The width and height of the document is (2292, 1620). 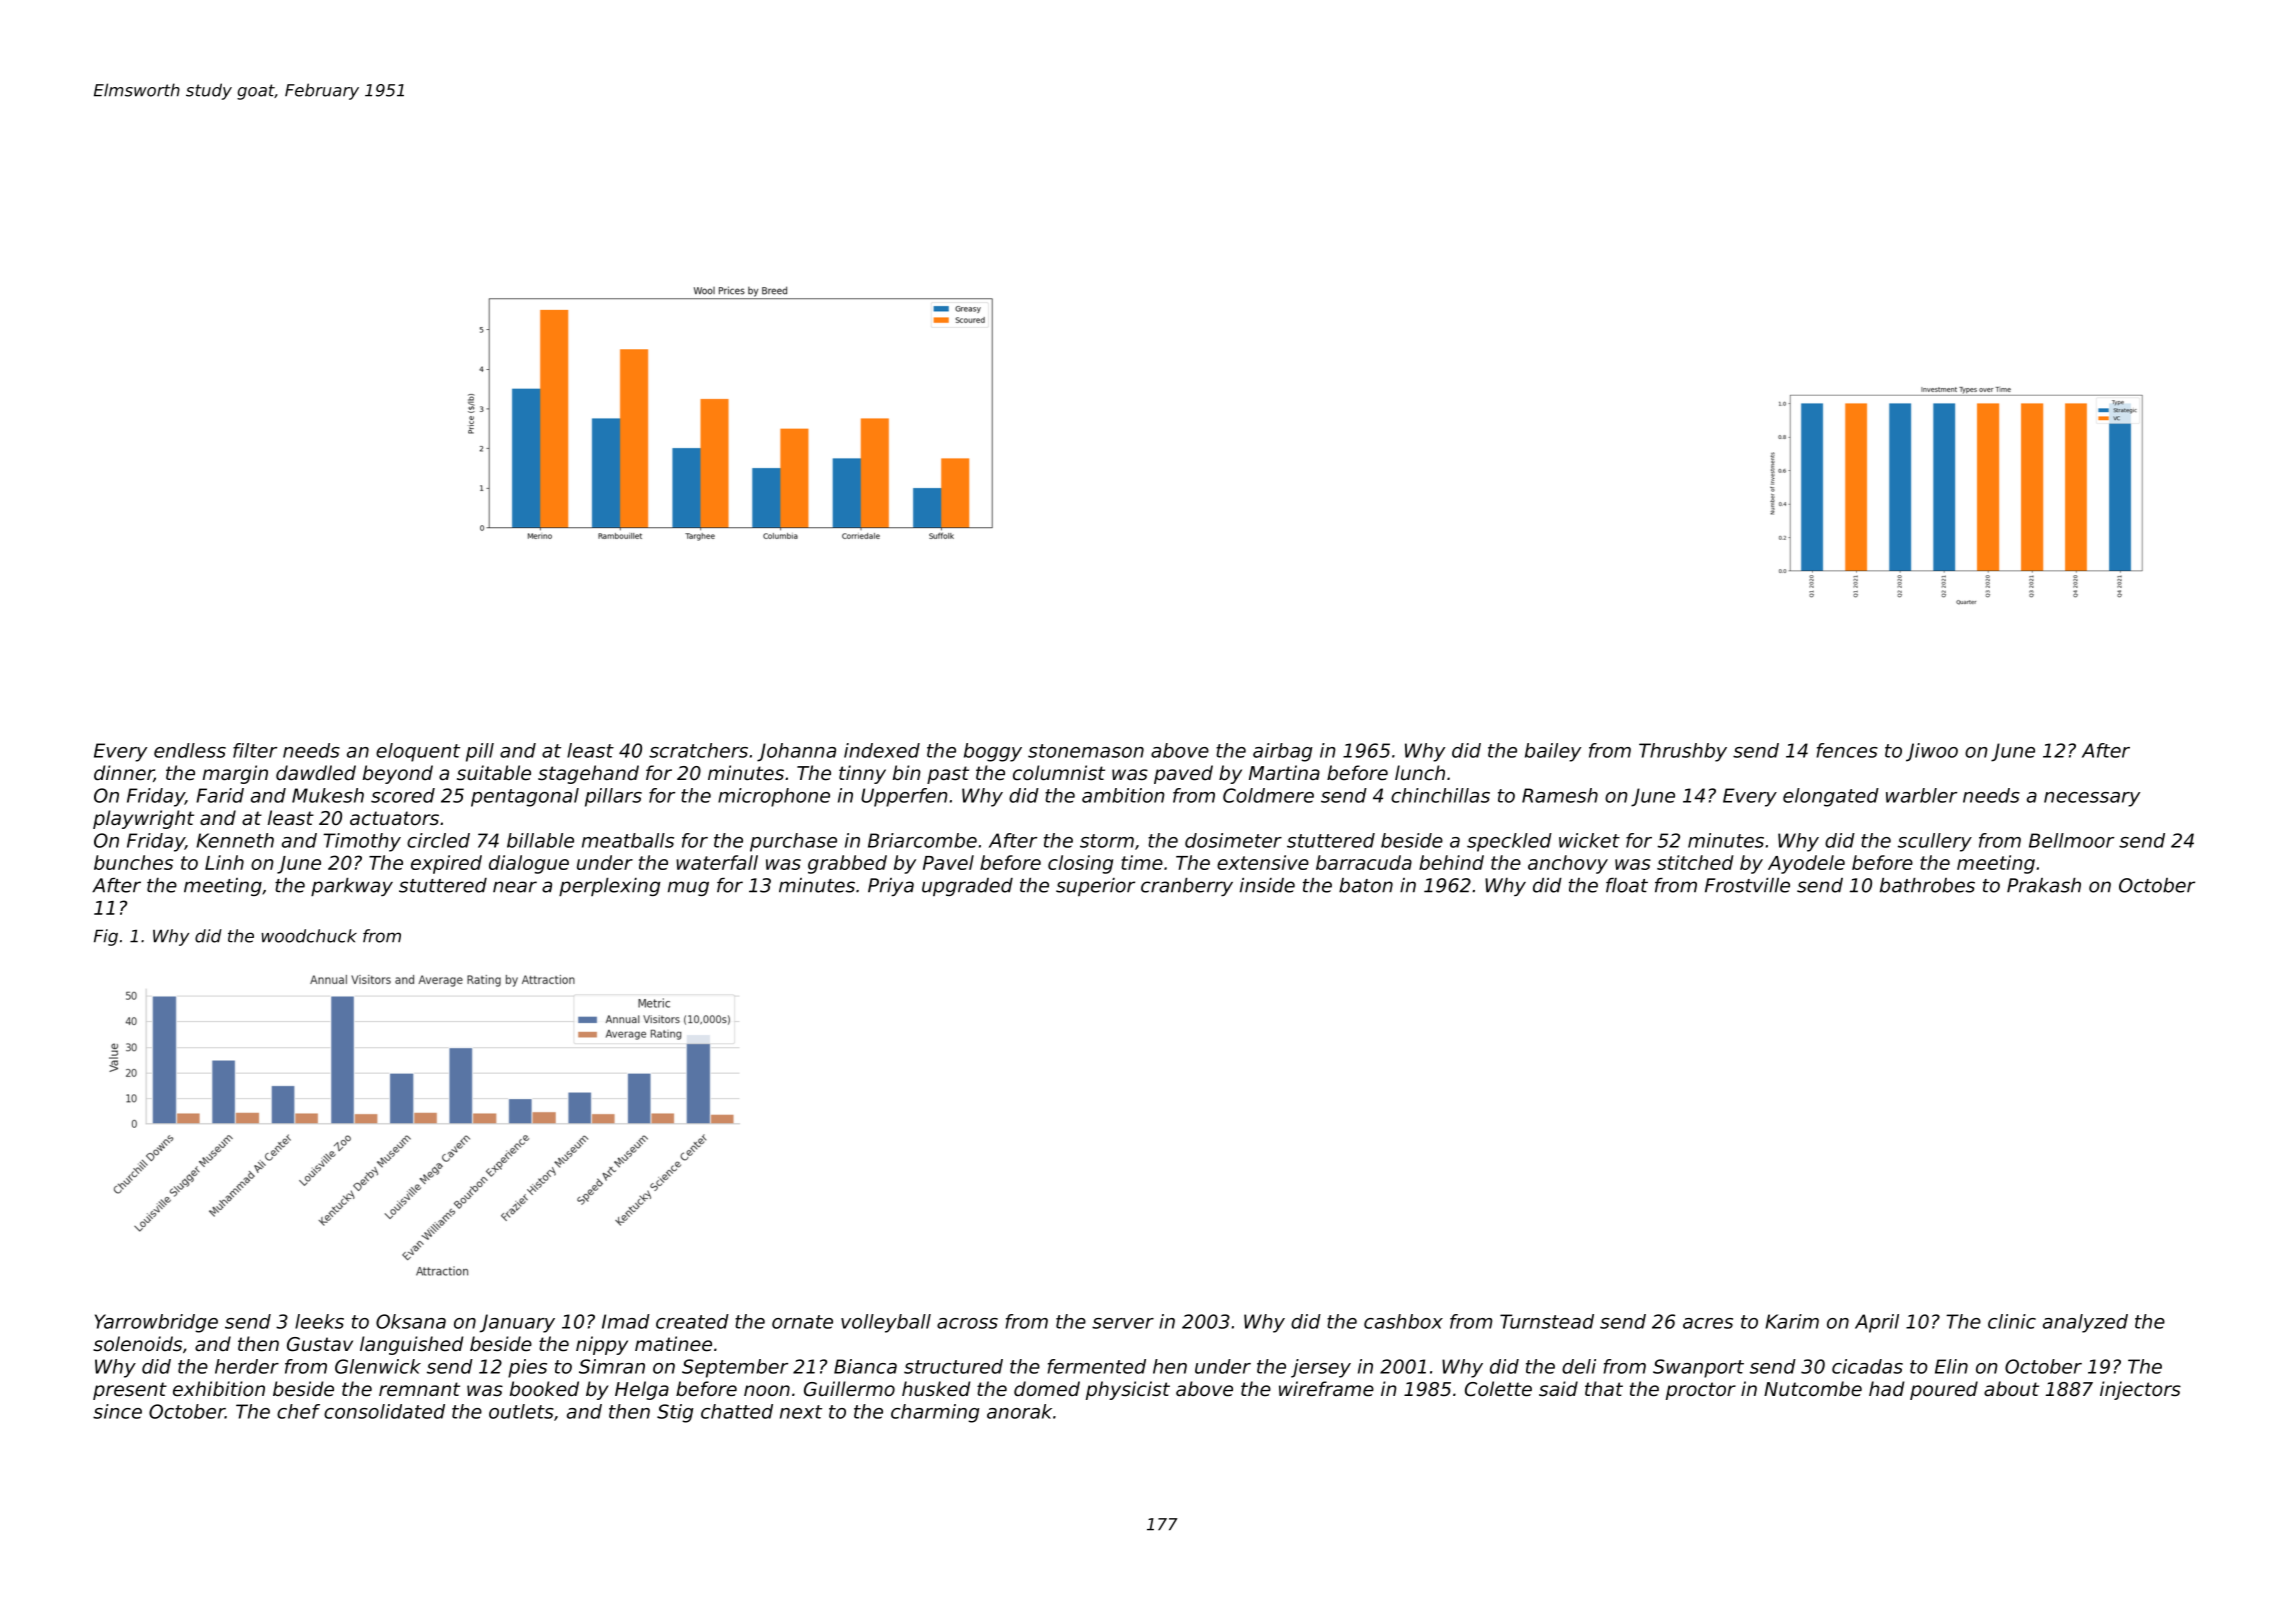 I want to click on Prakash, so click(x=2044, y=885).
